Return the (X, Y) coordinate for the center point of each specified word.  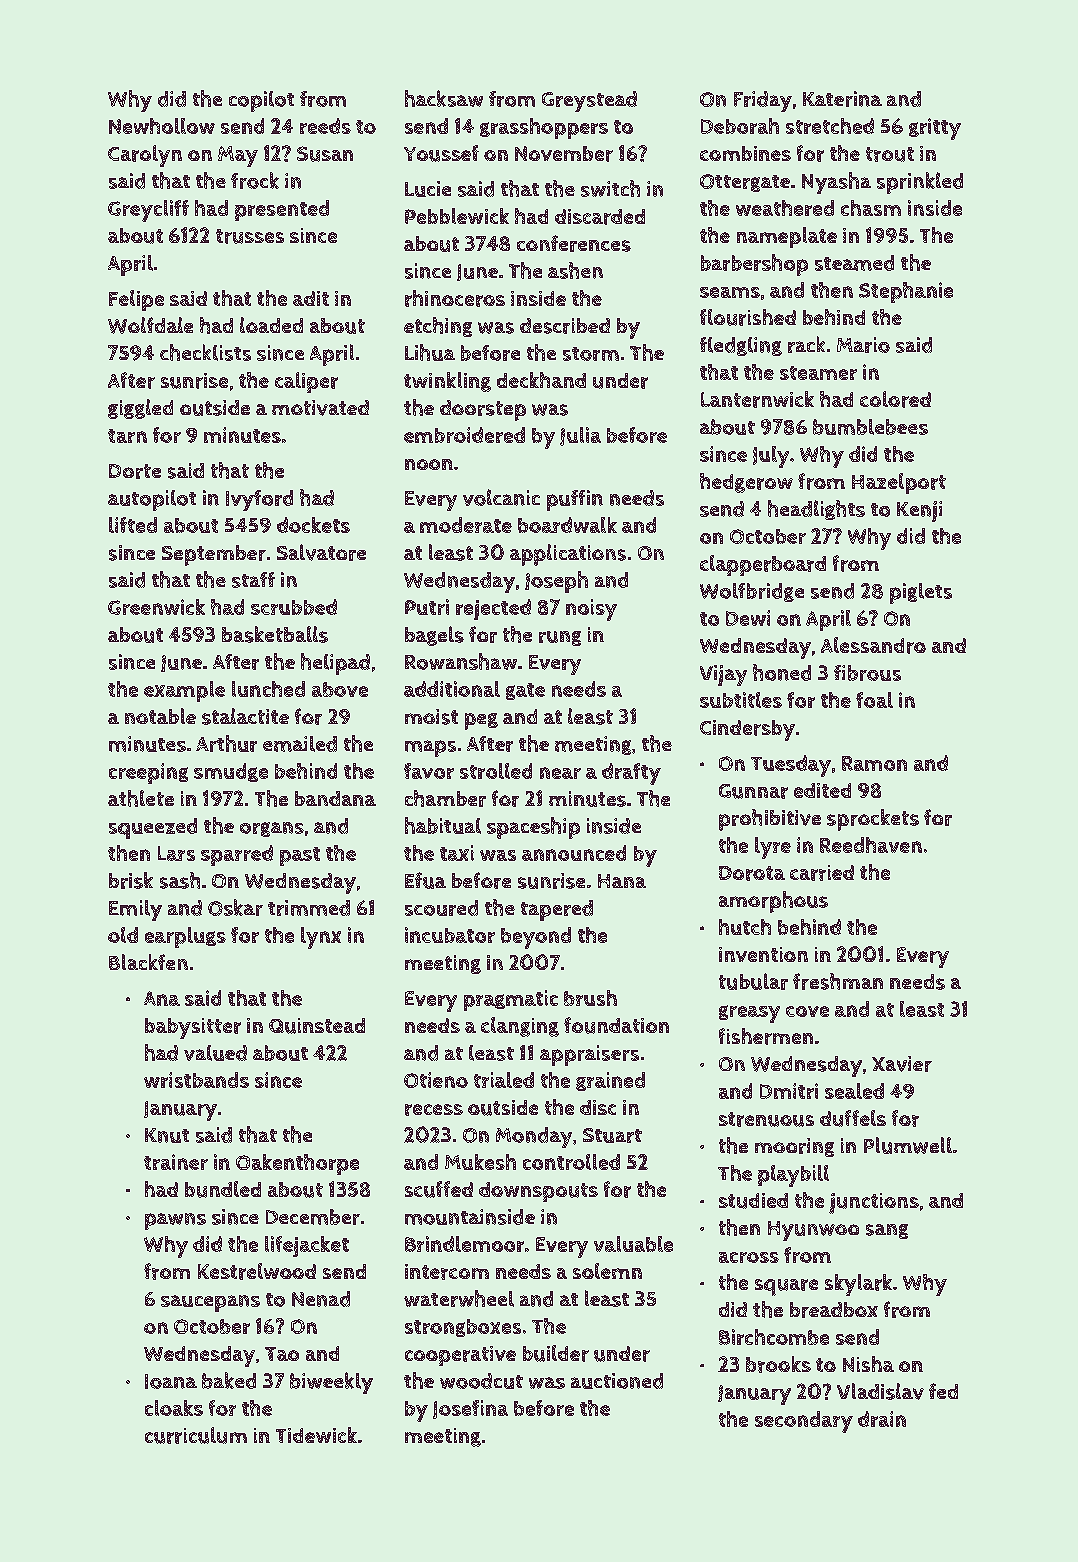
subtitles (741, 700)
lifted (133, 525)
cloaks (174, 1408)
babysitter (193, 1028)
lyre (773, 848)
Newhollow (162, 126)
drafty (631, 774)
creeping (148, 773)
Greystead (589, 101)
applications (568, 555)
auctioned (617, 1381)
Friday (763, 101)
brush (590, 998)
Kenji (919, 511)
